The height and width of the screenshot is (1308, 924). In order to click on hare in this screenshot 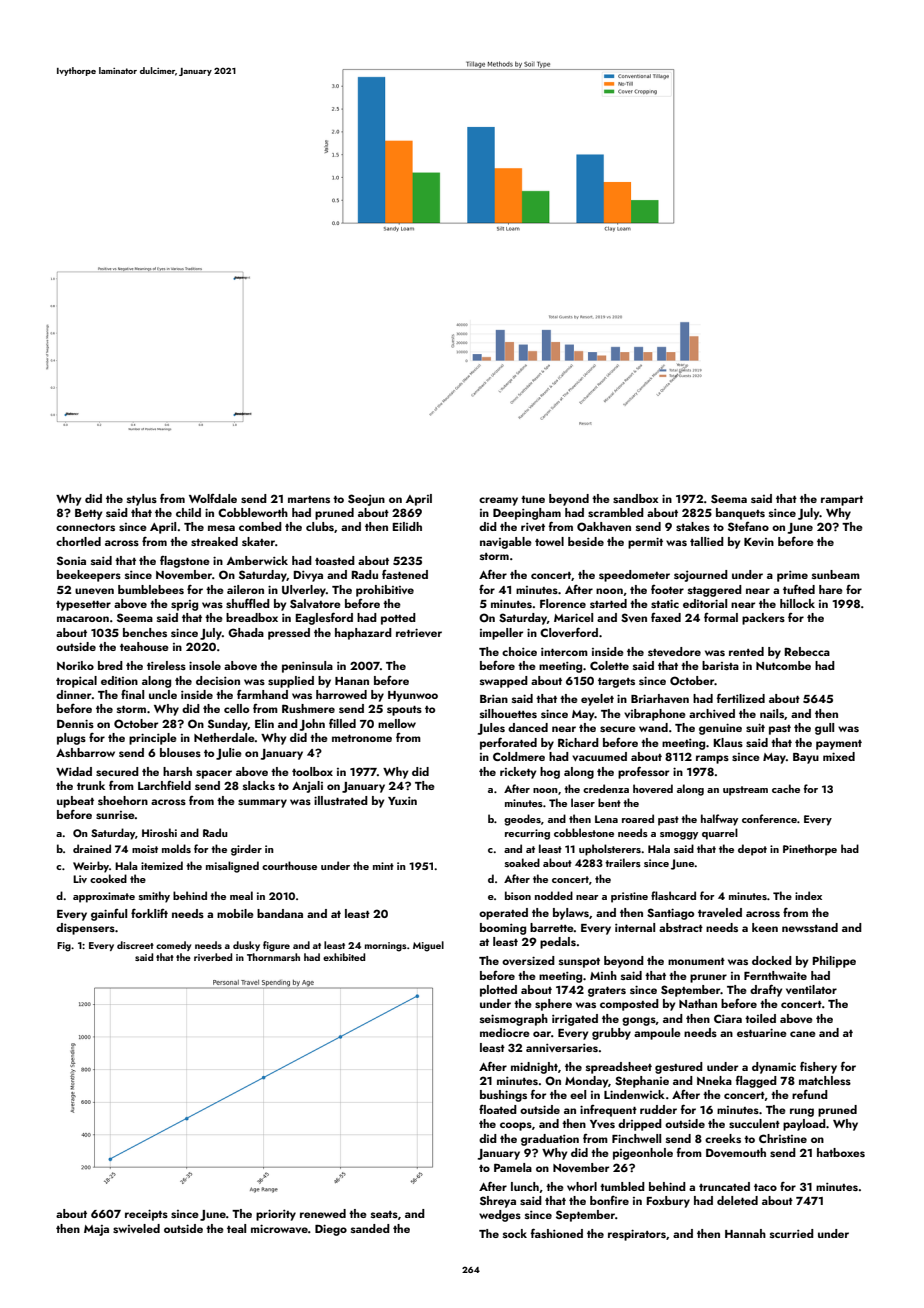, I will do `click(831, 589)`.
